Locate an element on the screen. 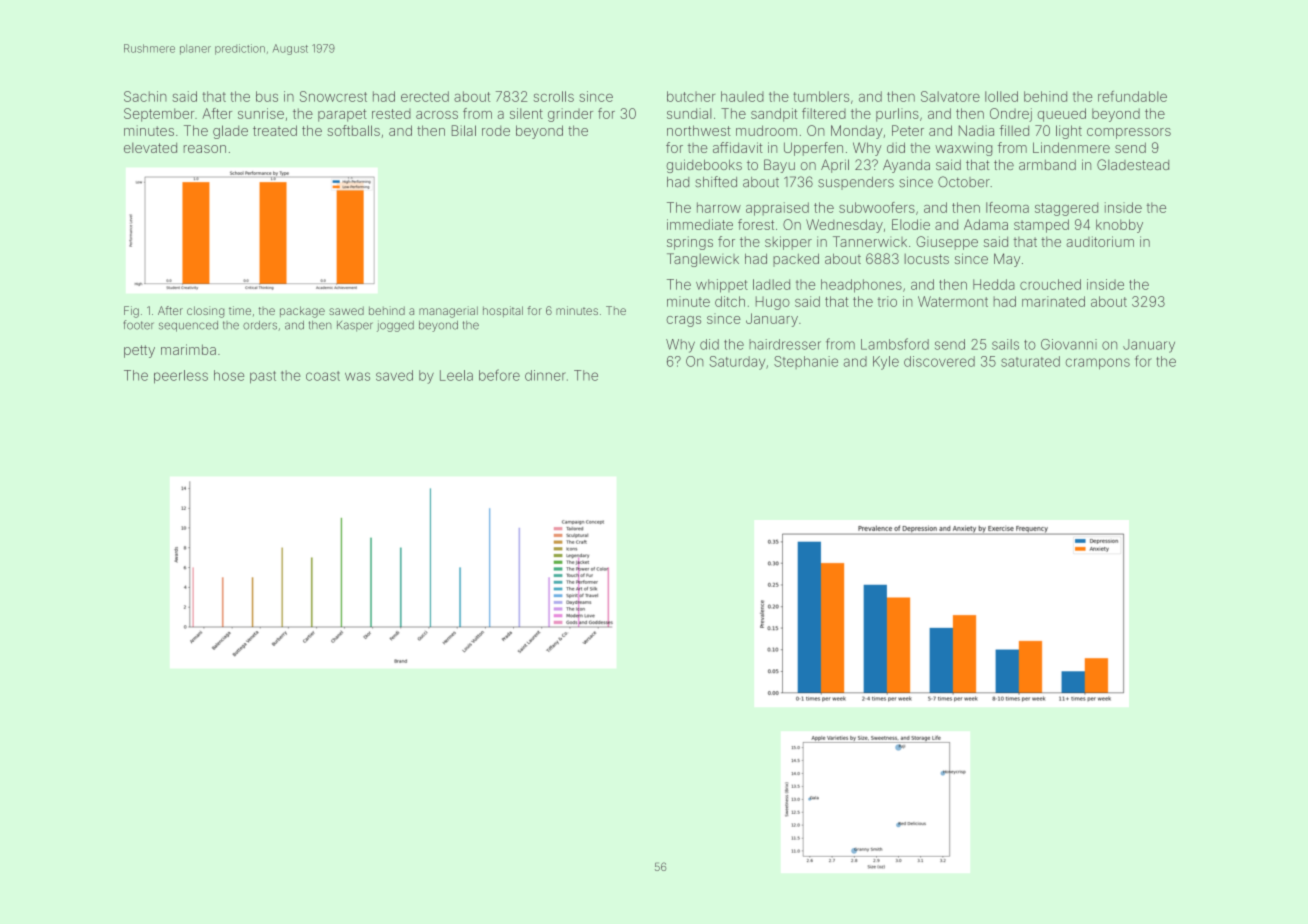 Image resolution: width=1308 pixels, height=924 pixels. closing is located at coordinates (205, 312).
